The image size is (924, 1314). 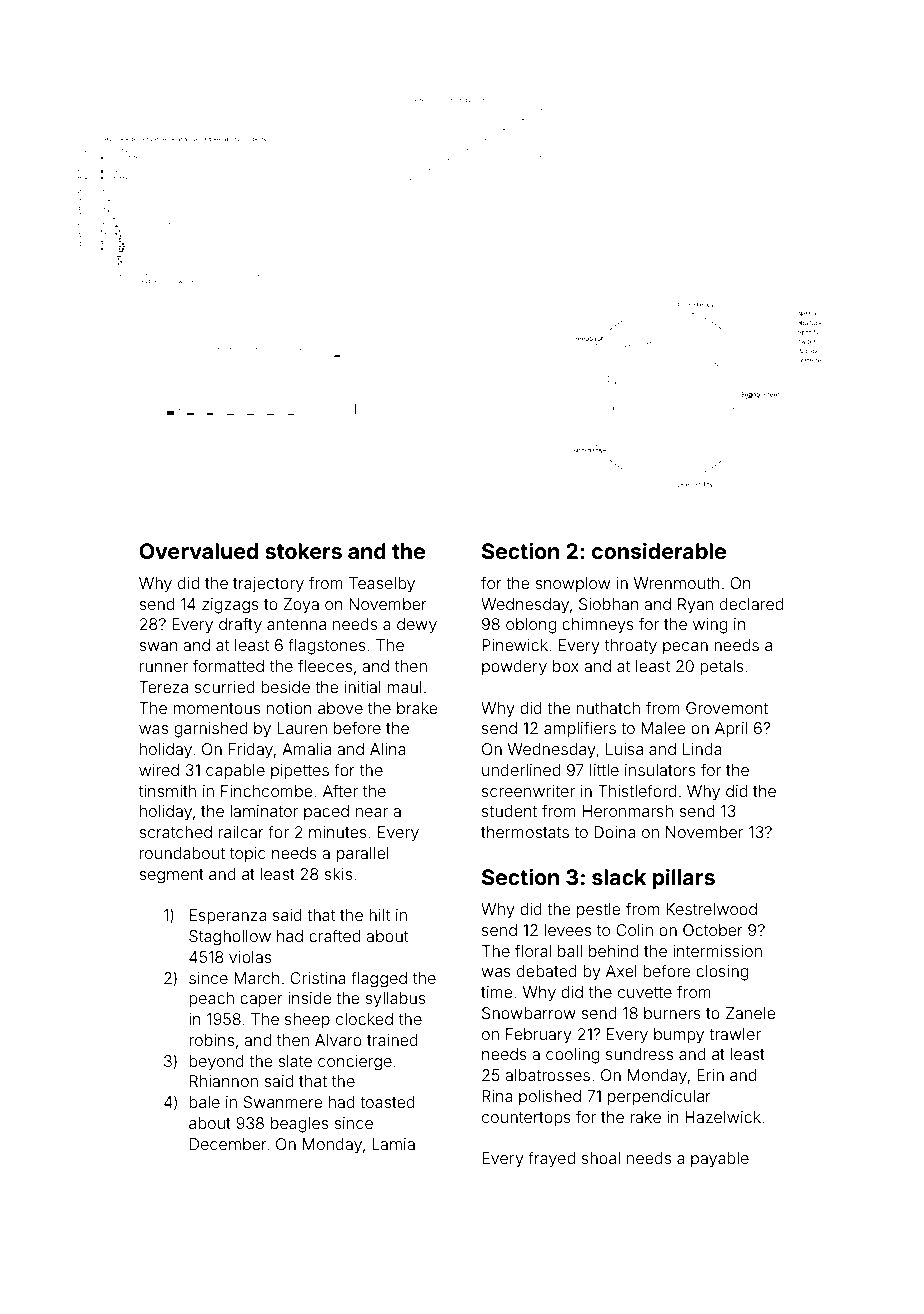 What do you see at coordinates (230, 606) in the page?
I see `zigzags` at bounding box center [230, 606].
